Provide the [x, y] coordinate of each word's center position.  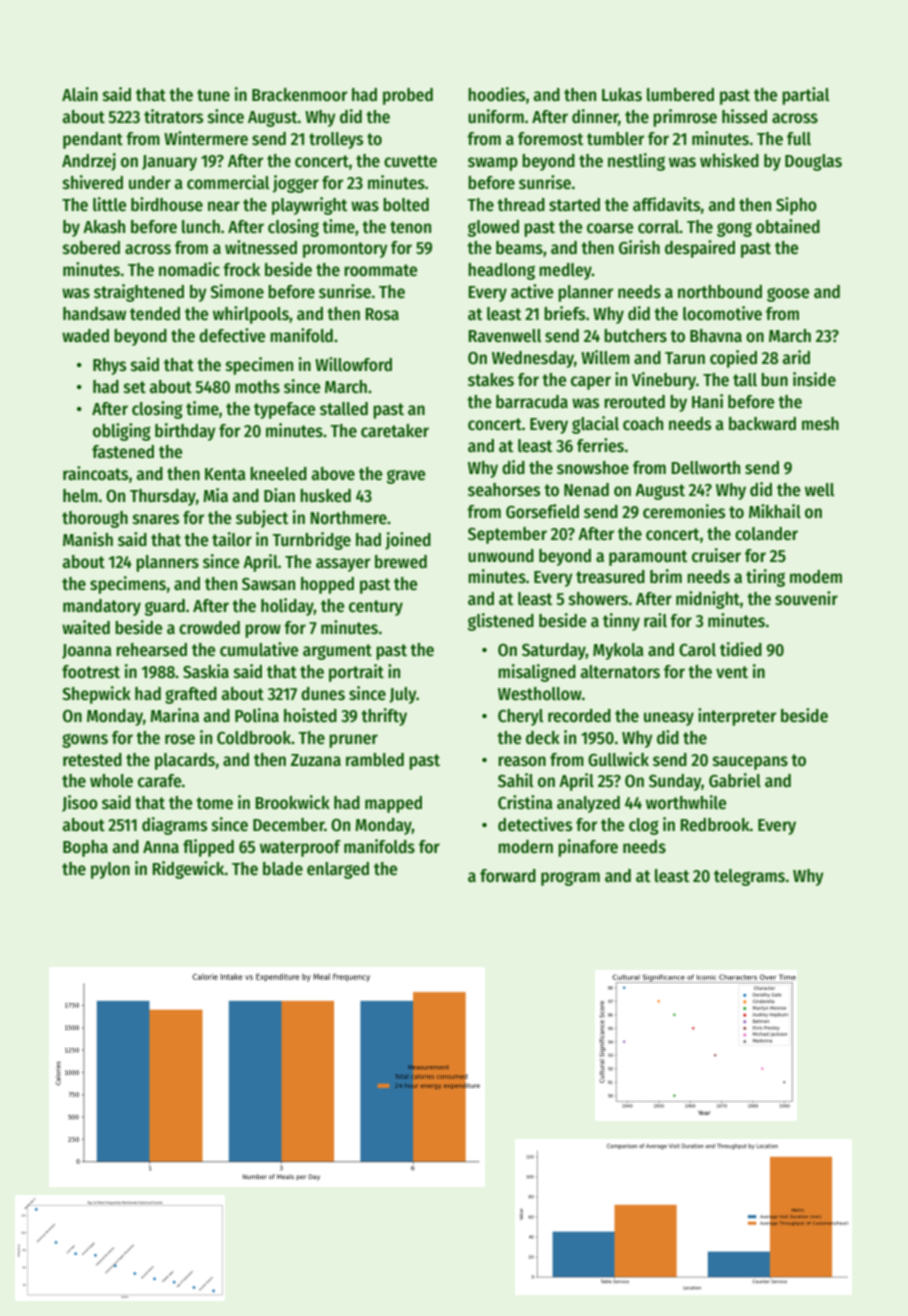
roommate [380, 270]
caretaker [395, 431]
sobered [91, 248]
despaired [700, 249]
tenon [410, 227]
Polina [257, 715]
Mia [215, 495]
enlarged [338, 870]
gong [734, 229]
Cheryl [520, 717]
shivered [93, 182]
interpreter [737, 717]
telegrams [749, 877]
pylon [110, 870]
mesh [820, 424]
